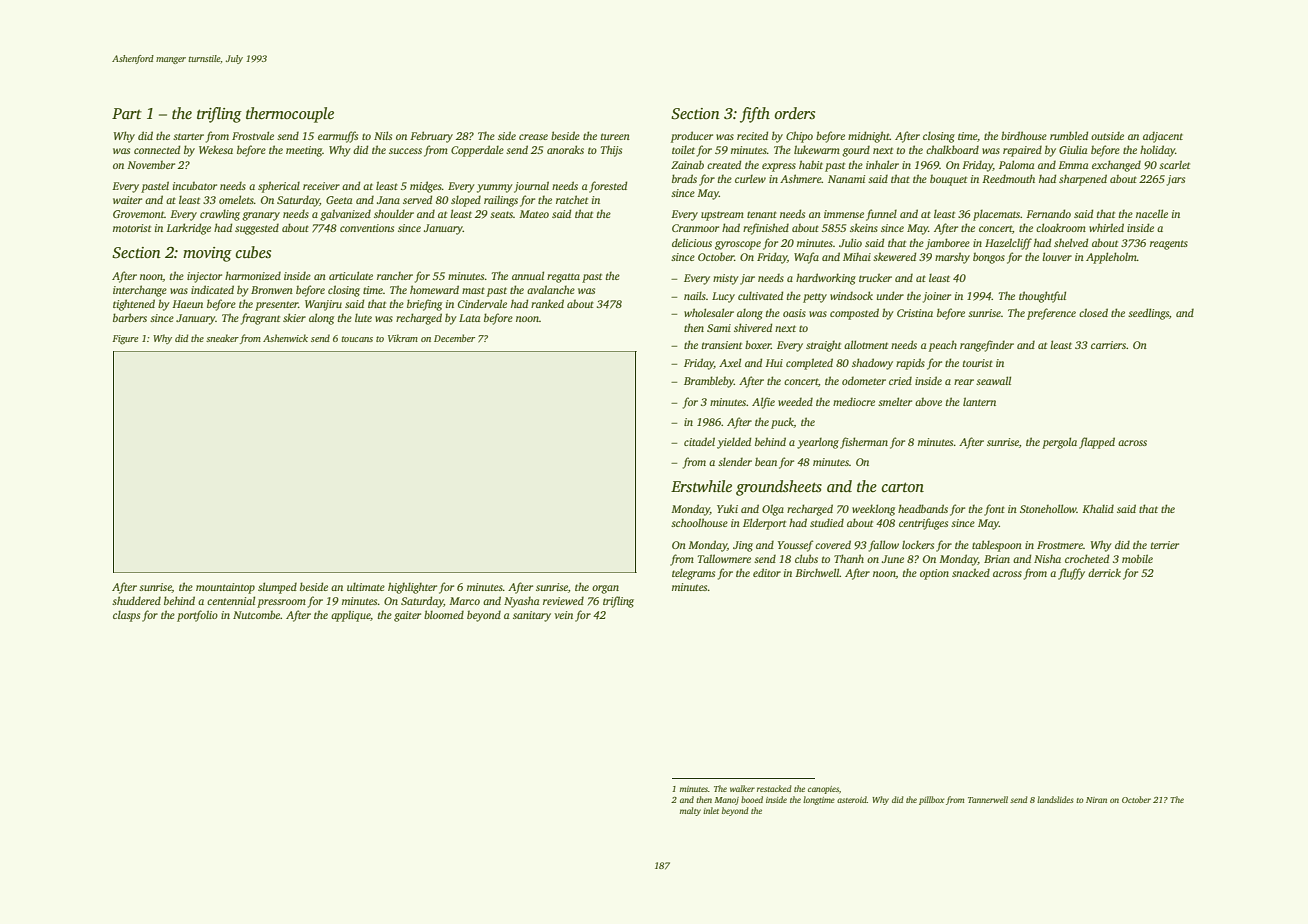 Image resolution: width=1308 pixels, height=924 pixels. Describe the element at coordinates (126, 616) in the page. I see `clasps` at that location.
